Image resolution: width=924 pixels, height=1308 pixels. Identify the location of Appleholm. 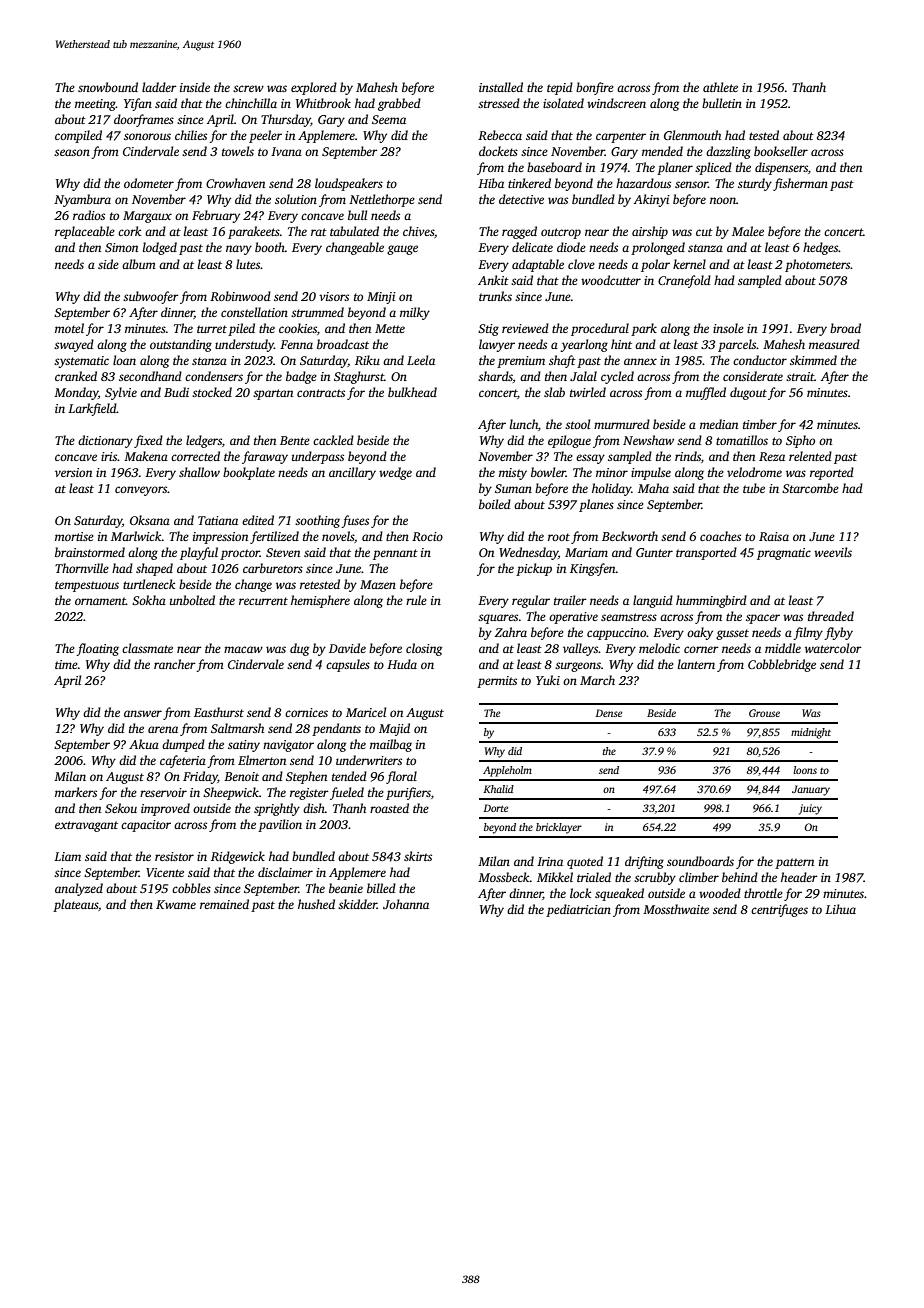
(507, 771).
